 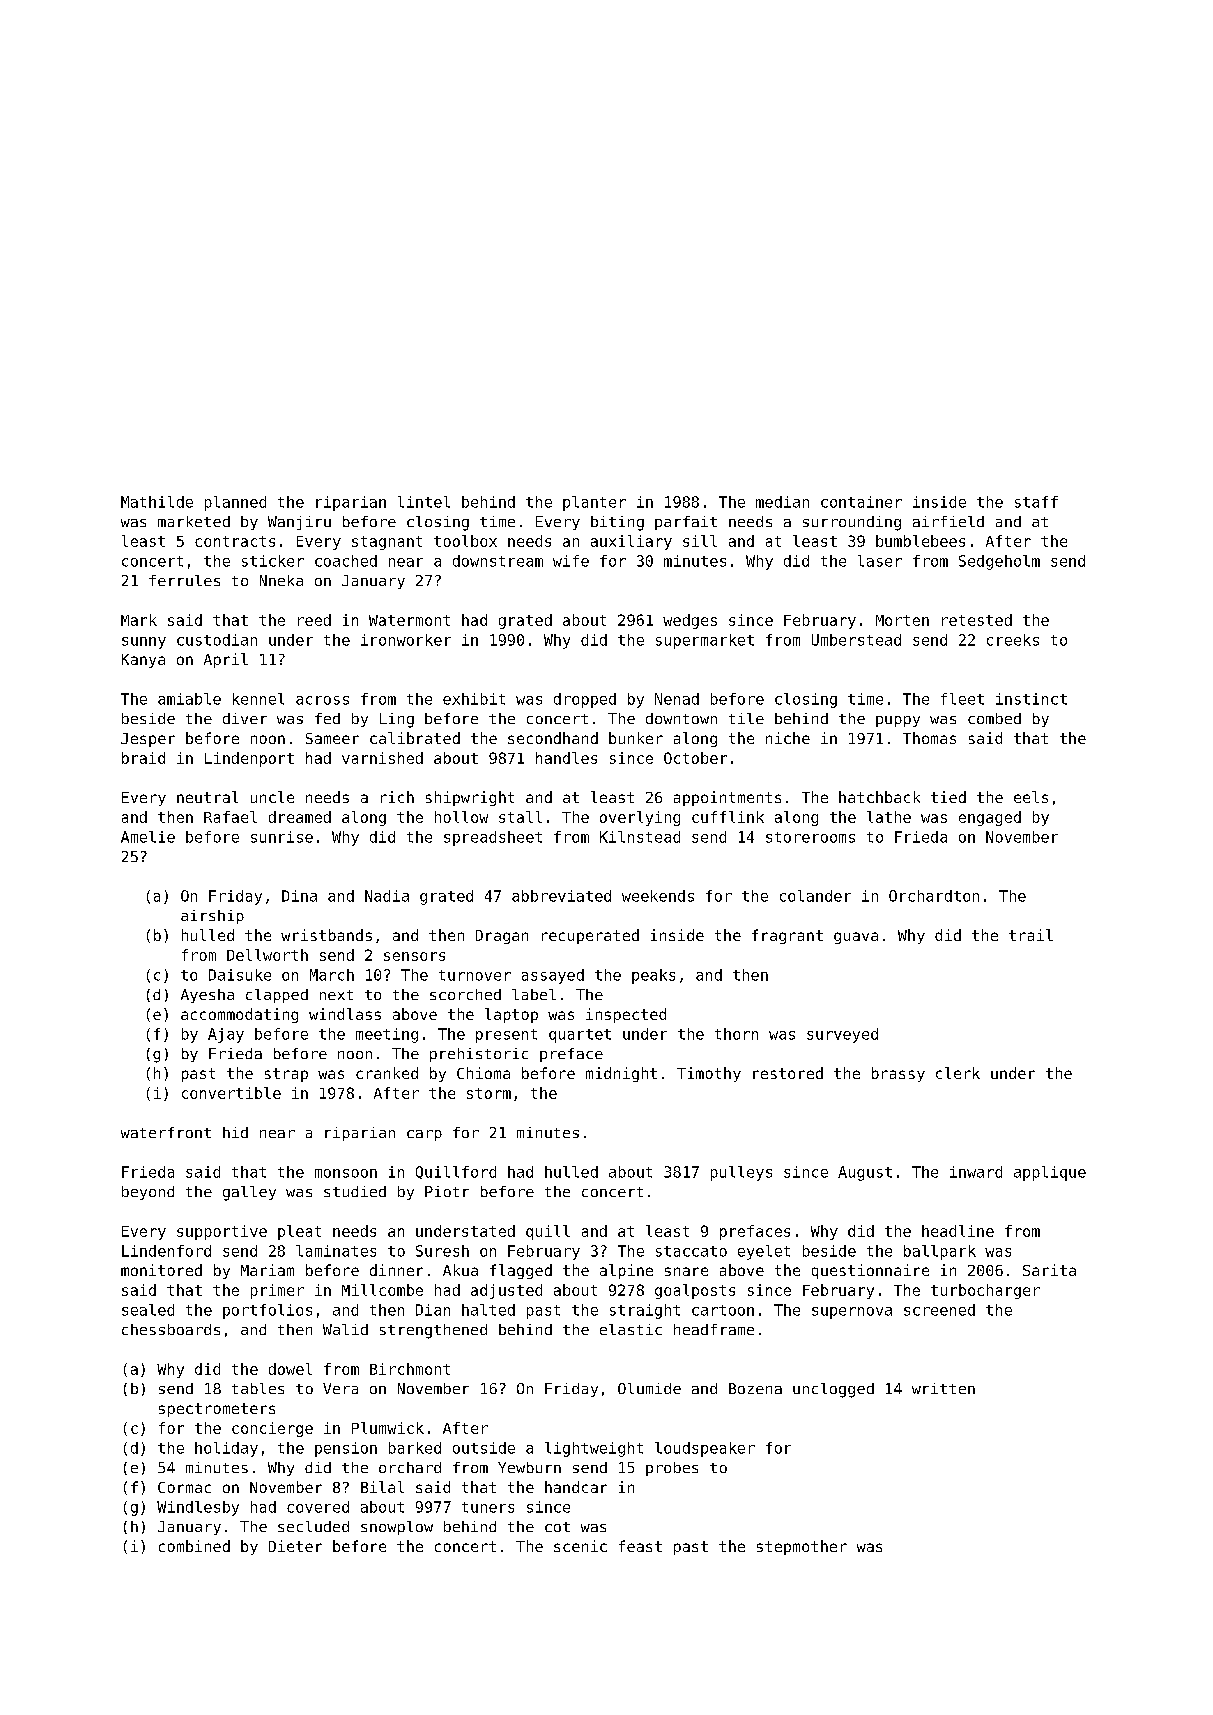 I want to click on guava, so click(x=856, y=938).
